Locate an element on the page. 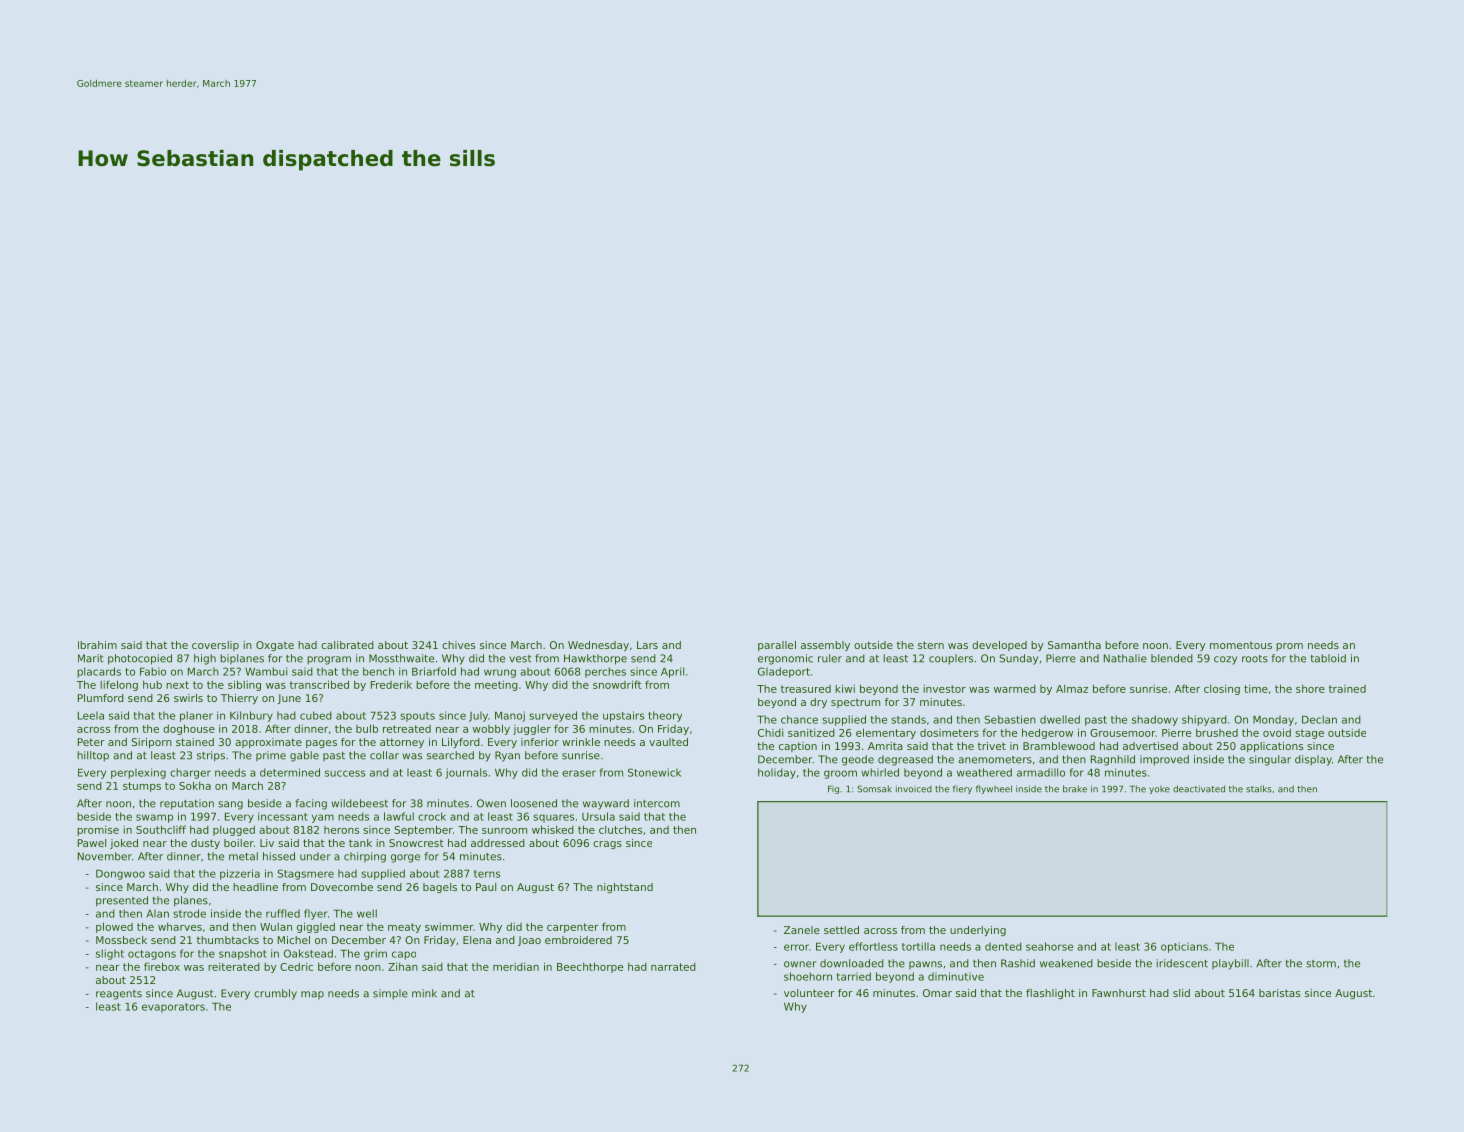  Paul is located at coordinates (486, 887).
